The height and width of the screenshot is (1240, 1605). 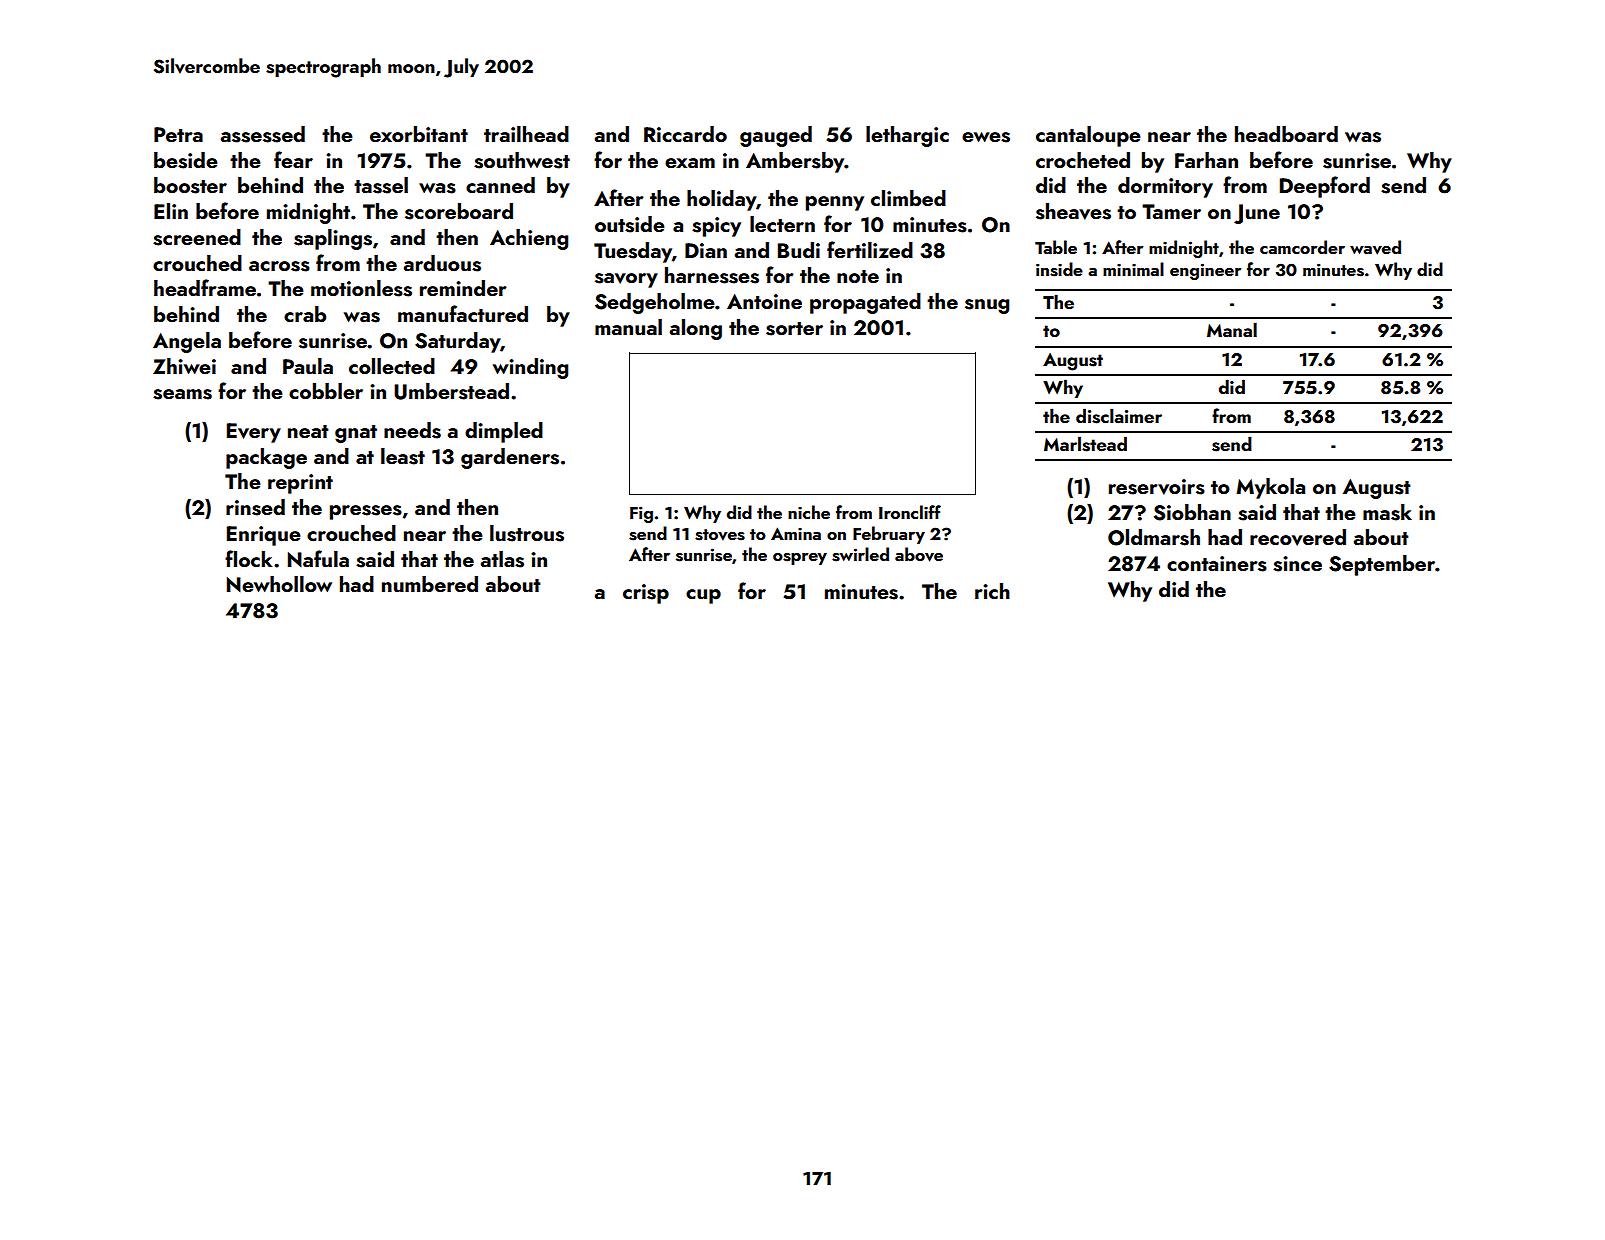 I want to click on Manal, so click(x=1232, y=329).
